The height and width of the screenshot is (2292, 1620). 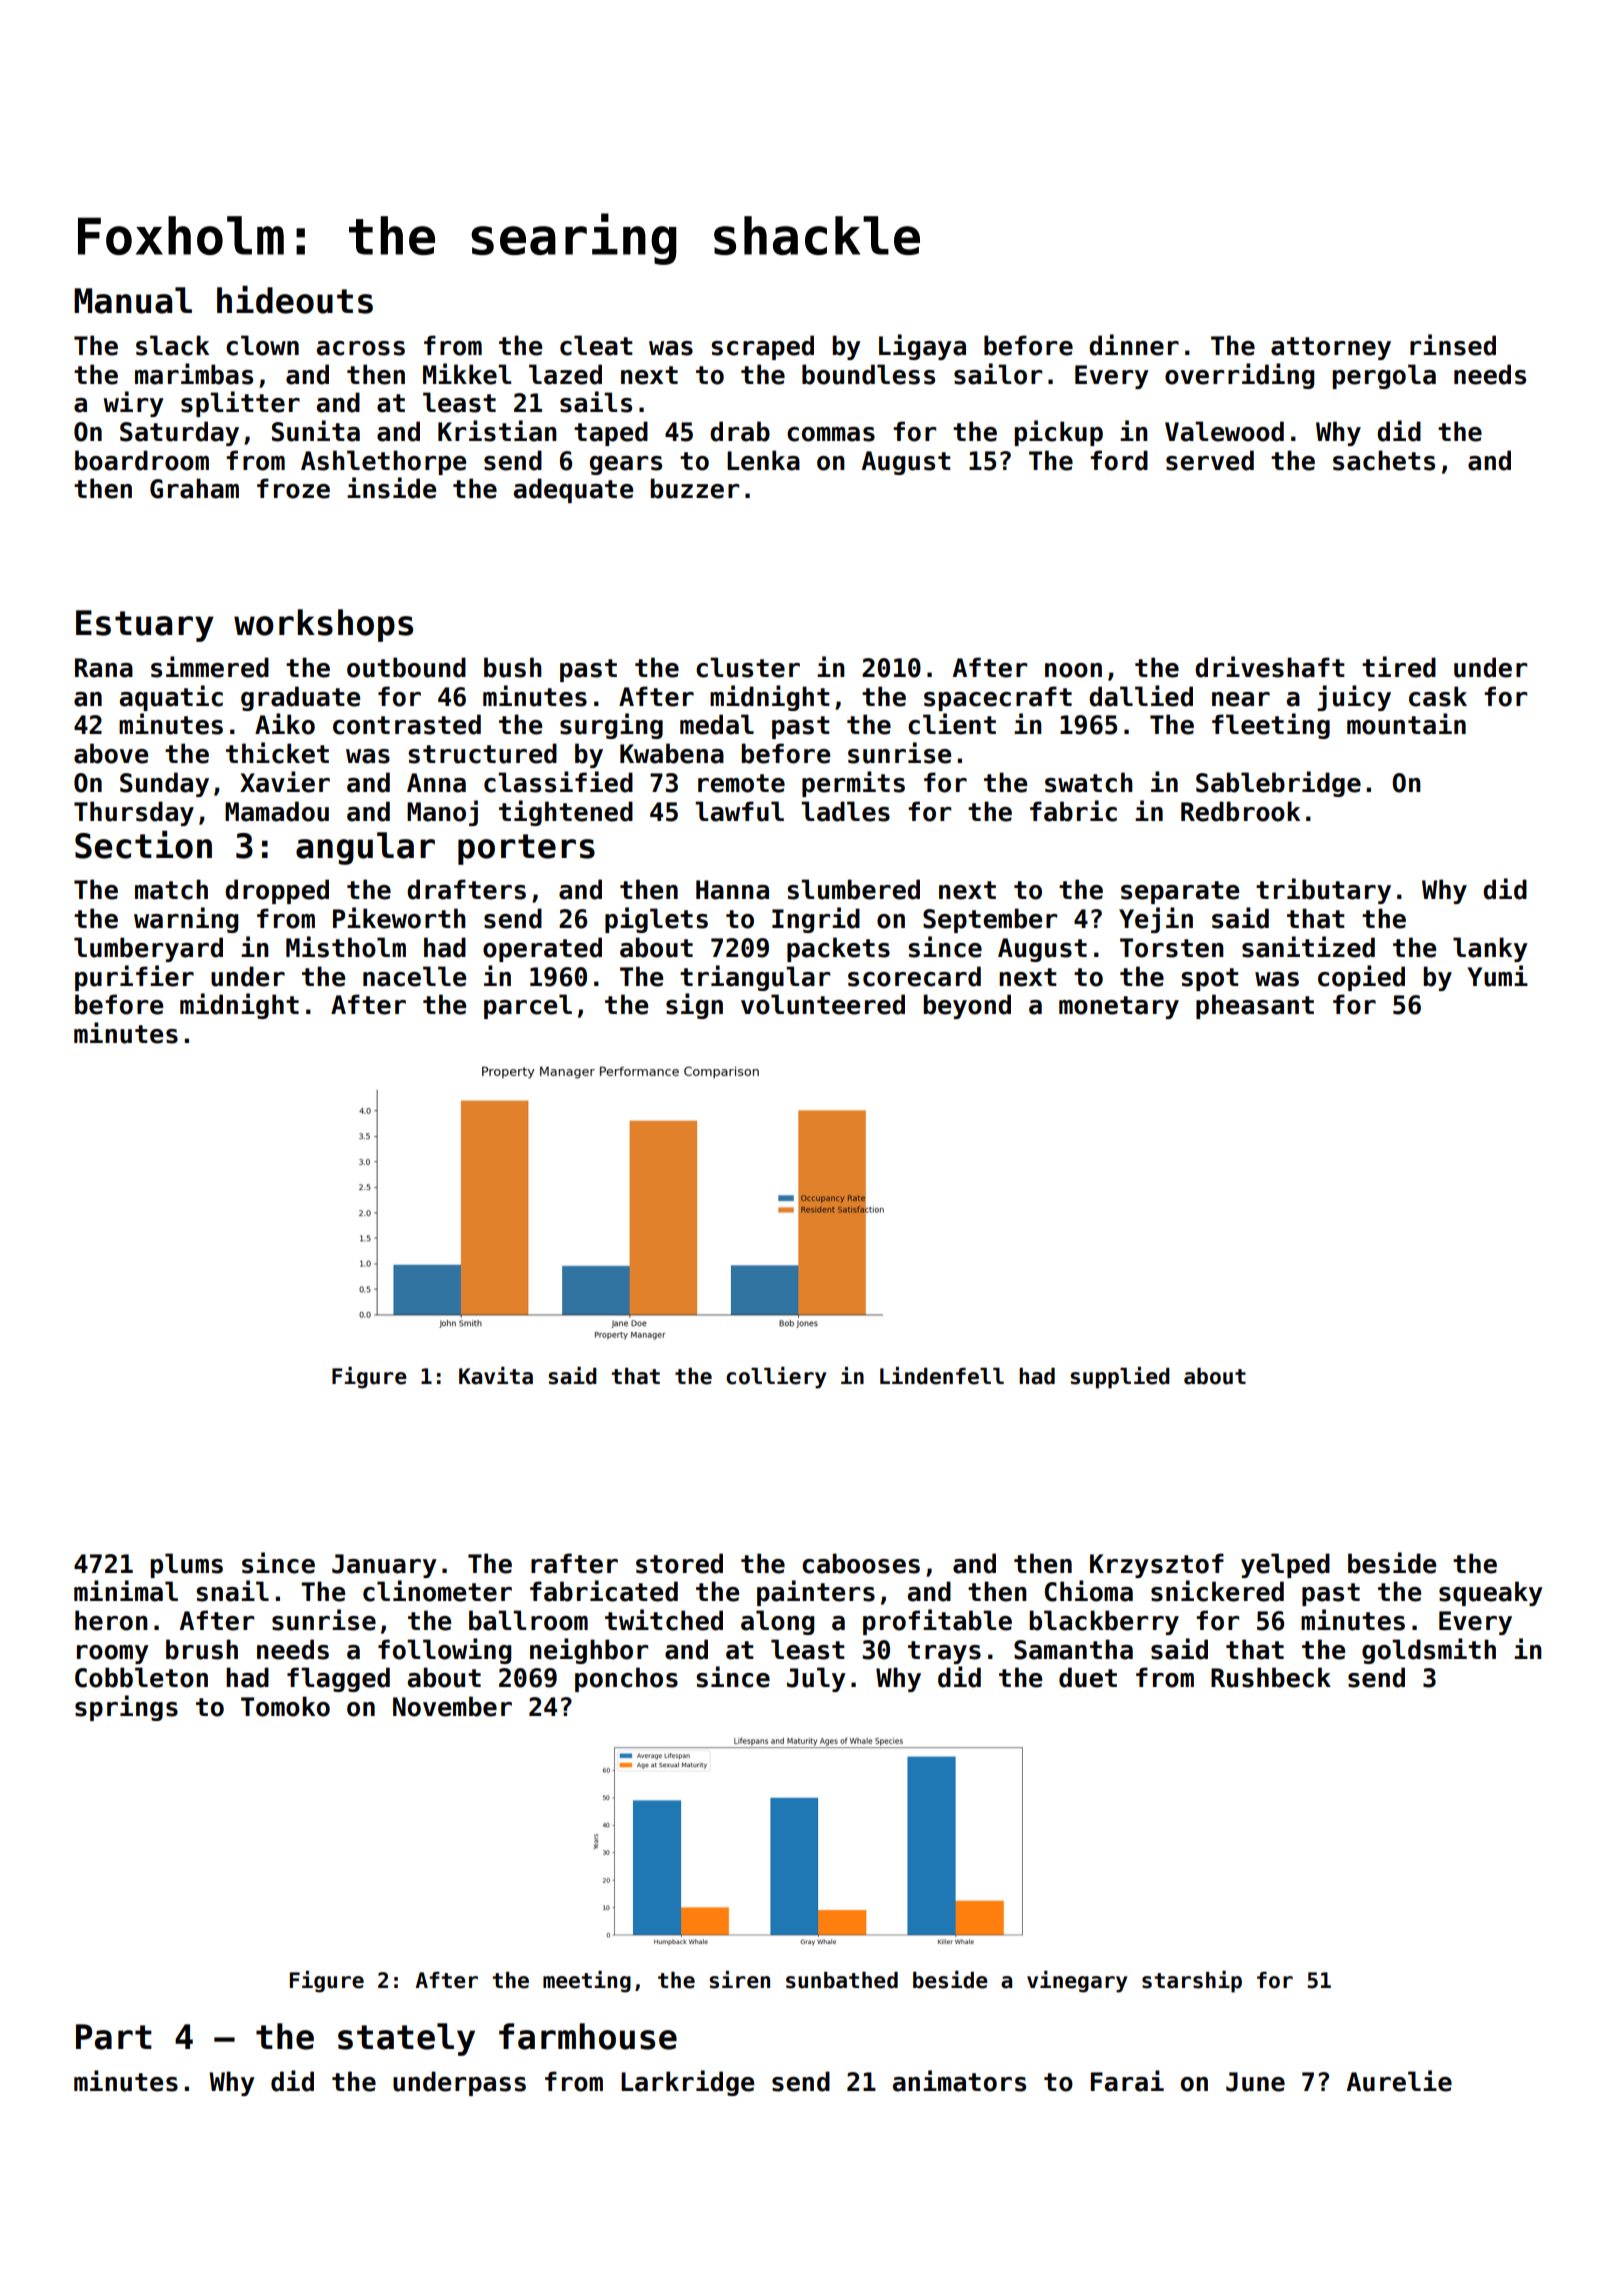 What do you see at coordinates (133, 300) in the screenshot?
I see `Manual` at bounding box center [133, 300].
